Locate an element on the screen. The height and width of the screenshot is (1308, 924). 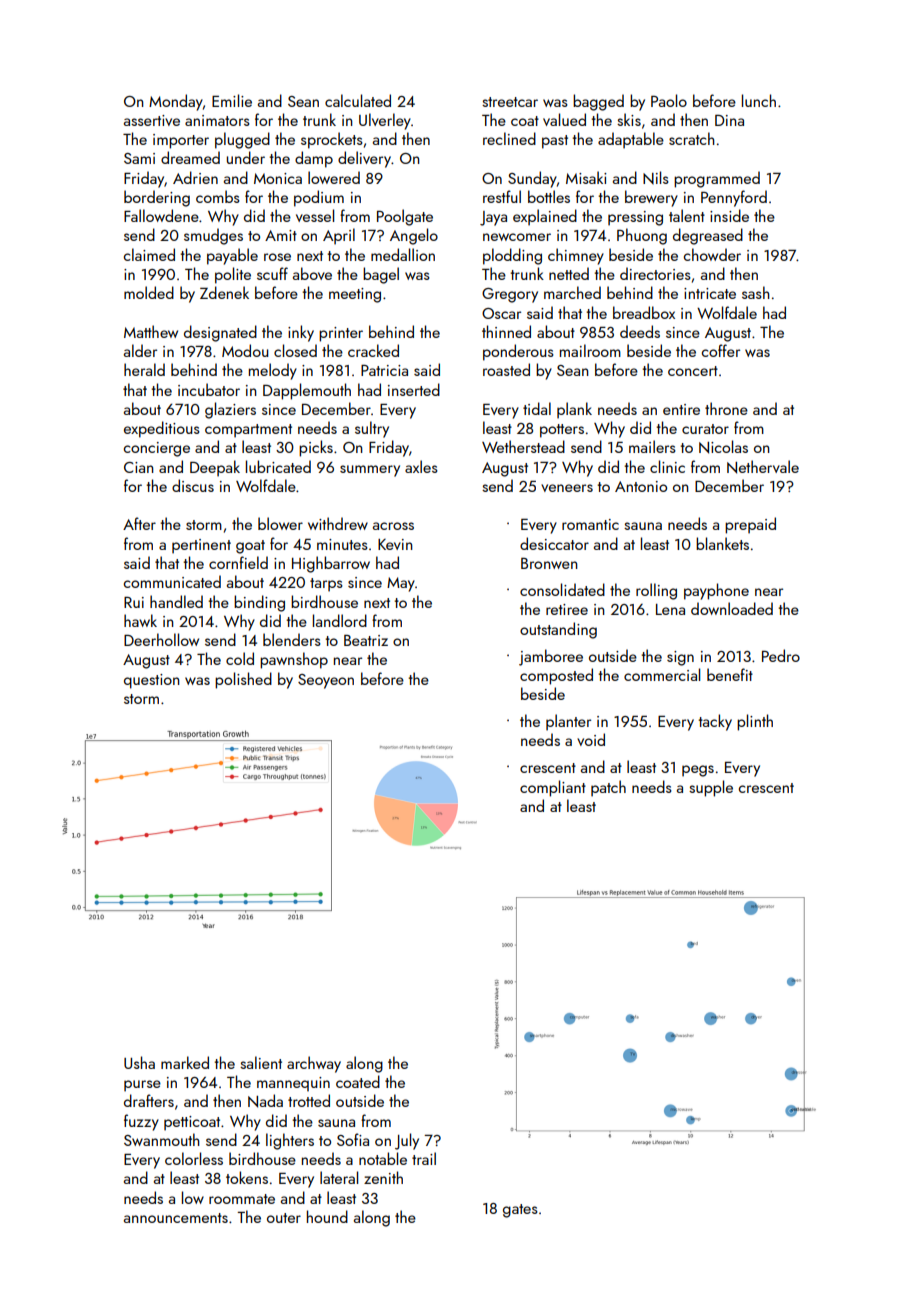
Emilie is located at coordinates (232, 100).
